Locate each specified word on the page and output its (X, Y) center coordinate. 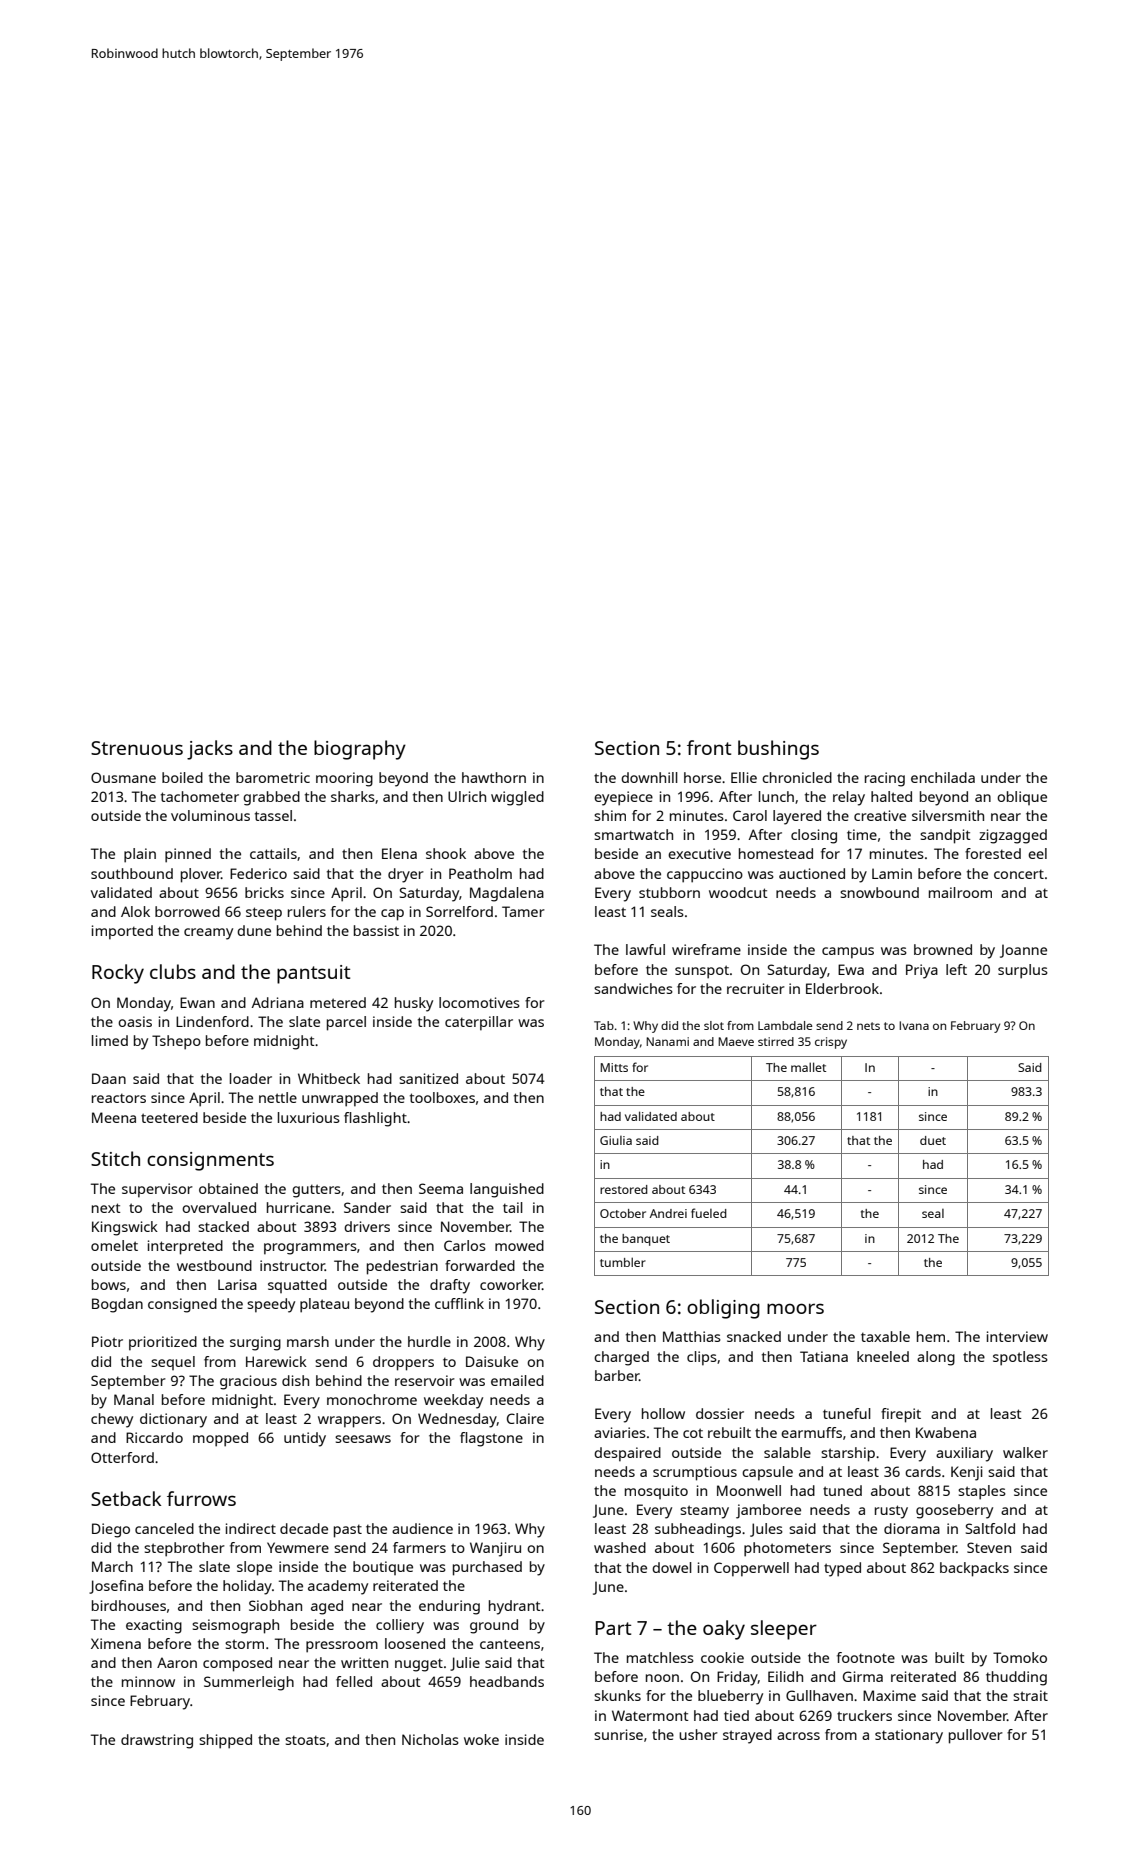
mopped (220, 1439)
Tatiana (824, 1356)
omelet (114, 1245)
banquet (646, 1240)
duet (933, 1140)
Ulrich (467, 796)
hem (931, 1336)
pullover (976, 1736)
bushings (778, 750)
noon (662, 1678)
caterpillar (479, 1023)
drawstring (157, 1741)
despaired (627, 1454)
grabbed (271, 798)
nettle (278, 1097)
